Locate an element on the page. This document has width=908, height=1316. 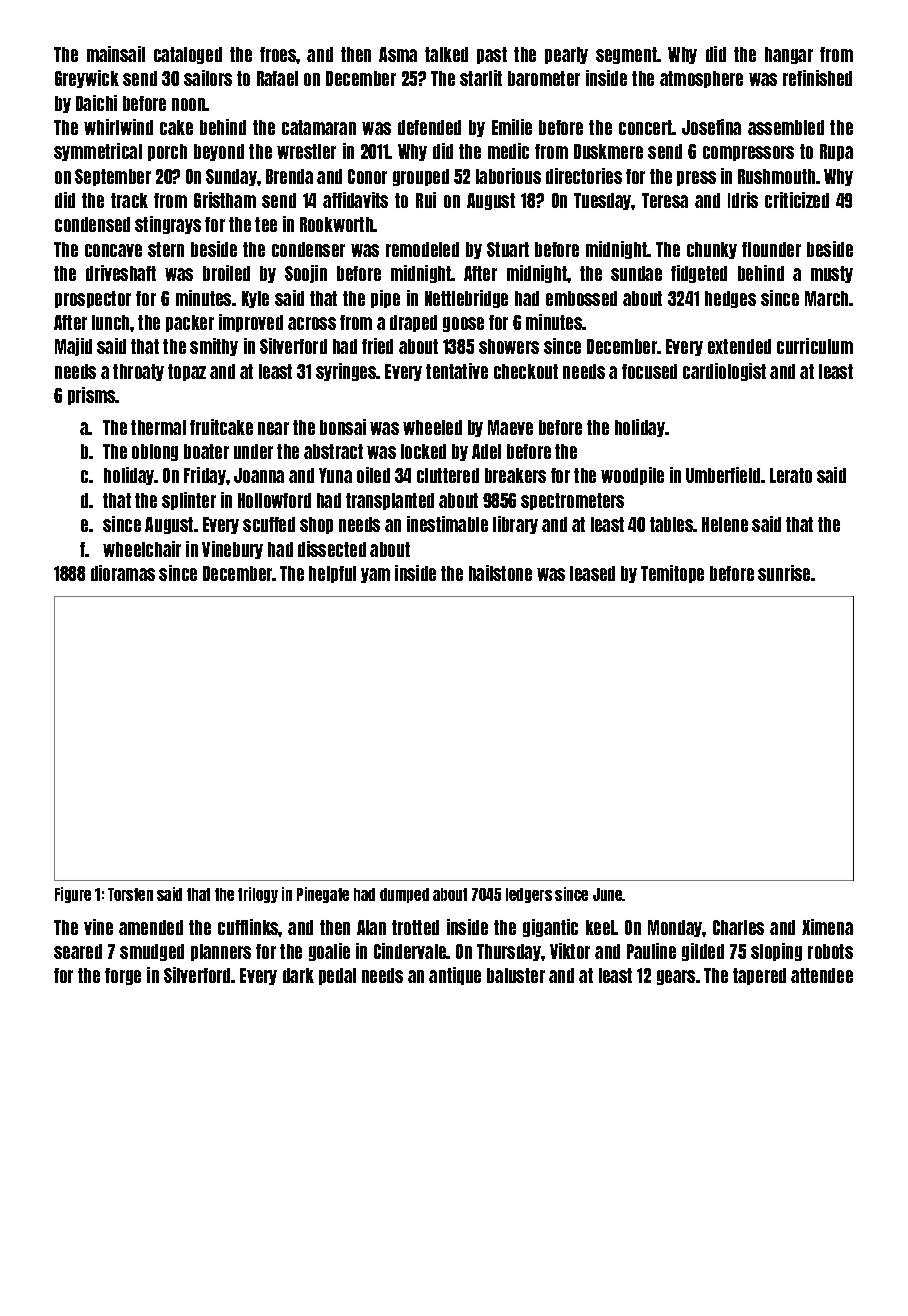
Emilie is located at coordinates (512, 127).
